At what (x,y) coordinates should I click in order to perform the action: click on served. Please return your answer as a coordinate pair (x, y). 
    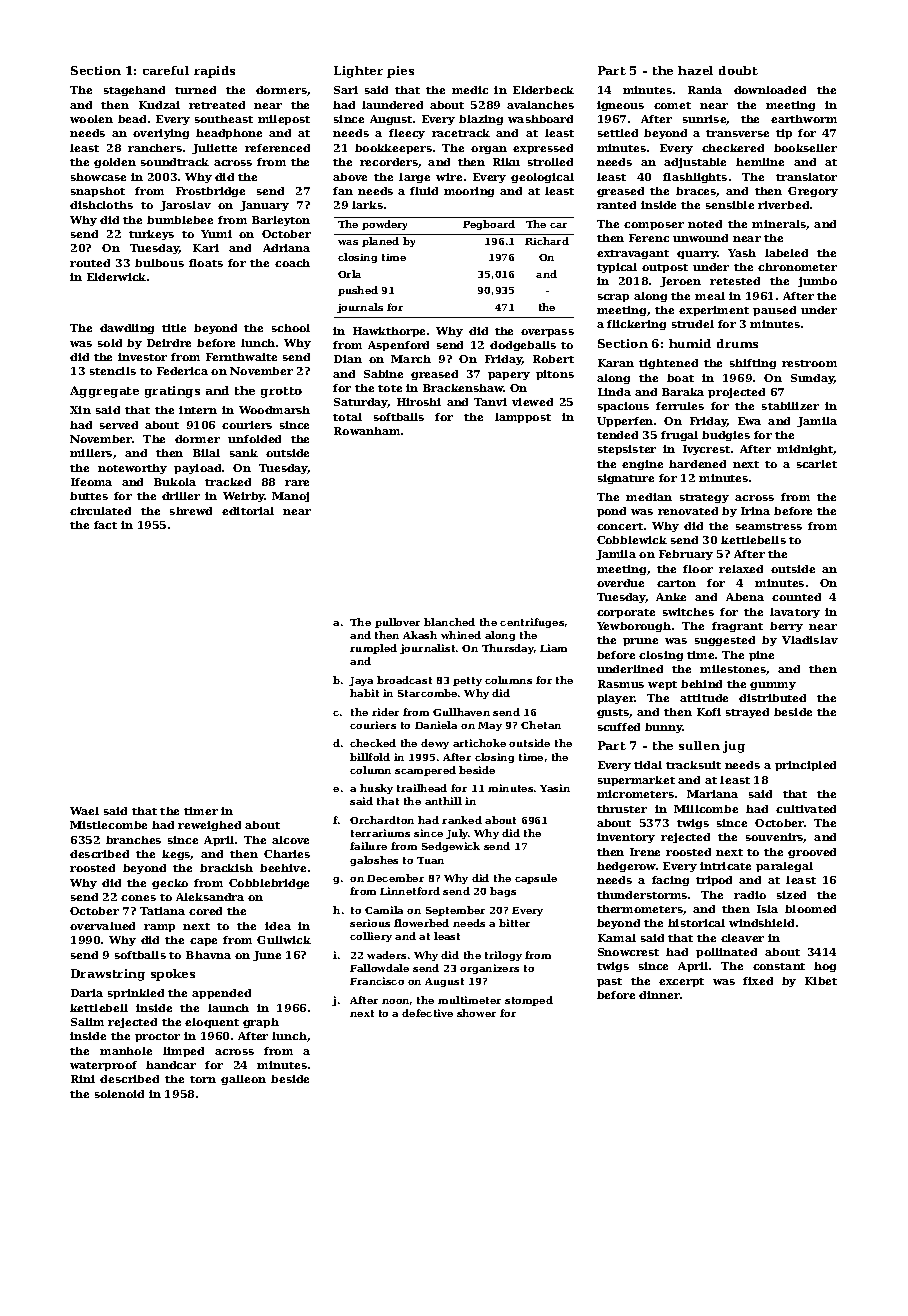
    Looking at the image, I should click on (119, 425).
